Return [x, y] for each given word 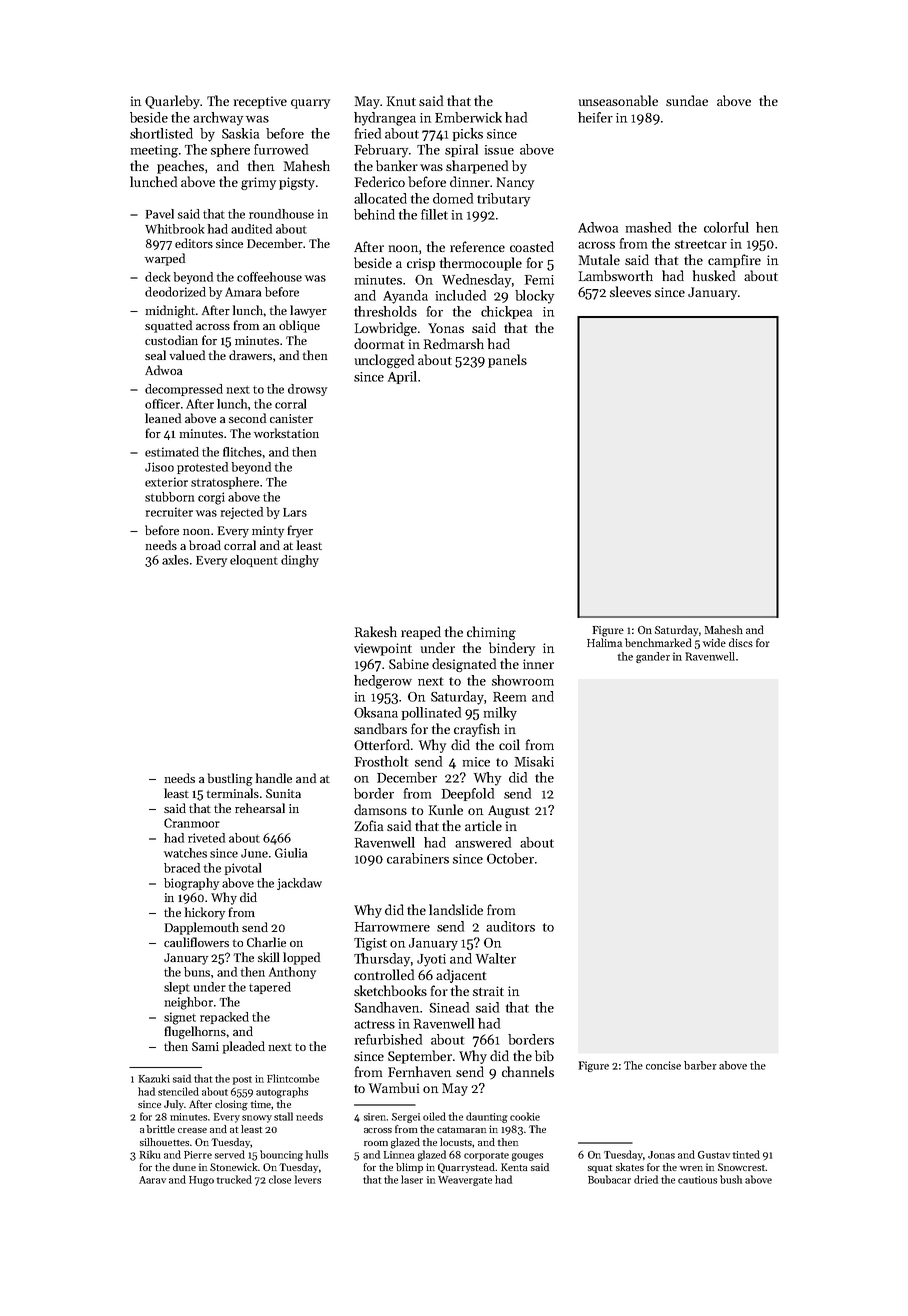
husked [714, 275]
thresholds [385, 311]
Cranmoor [192, 823]
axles [175, 560]
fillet [434, 214]
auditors [510, 926]
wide [714, 642]
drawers [250, 355]
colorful [726, 227]
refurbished [388, 1039]
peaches [180, 167]
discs [741, 642]
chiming [491, 633]
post [242, 1080]
